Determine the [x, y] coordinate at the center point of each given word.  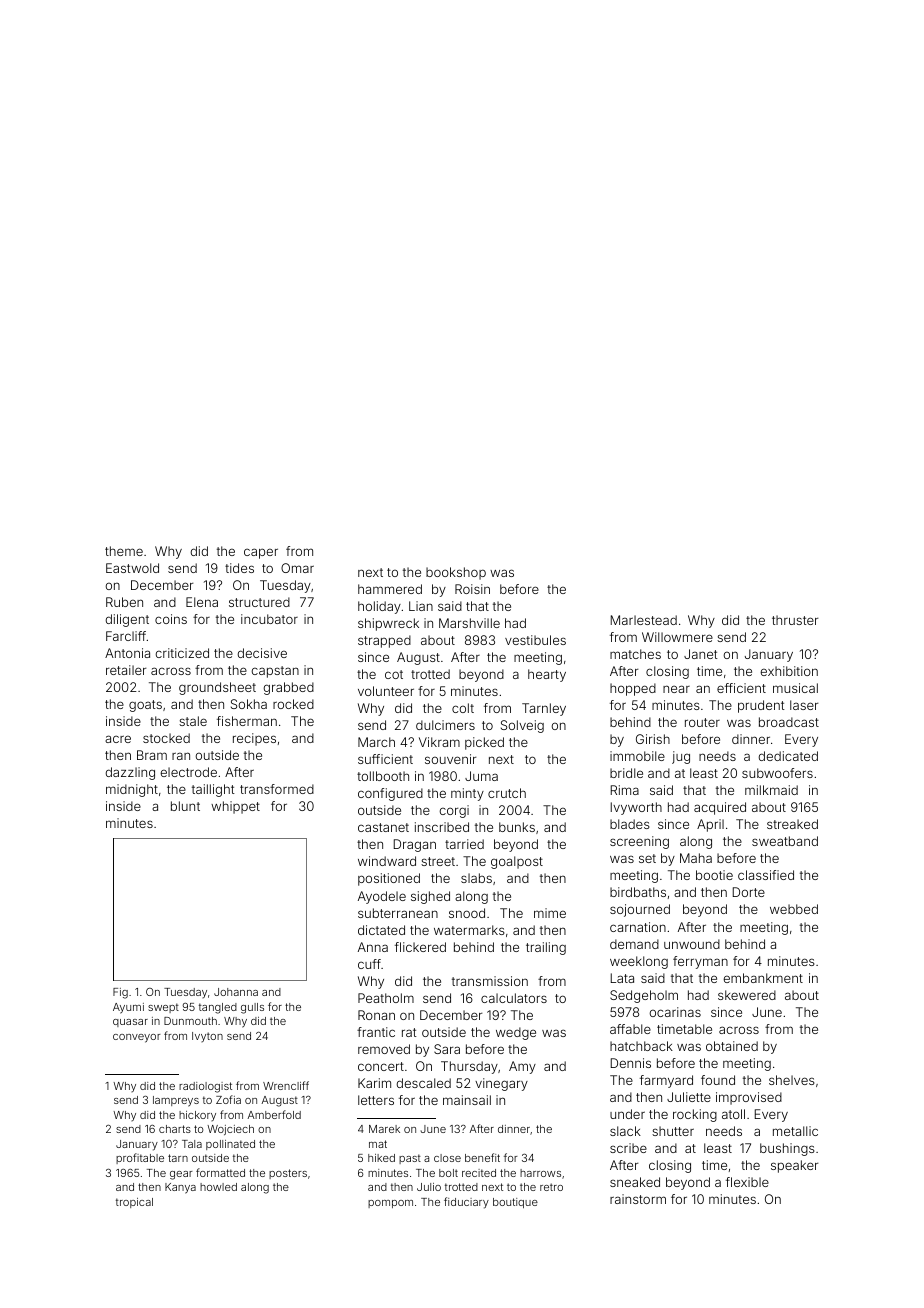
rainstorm [638, 1199]
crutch [507, 793]
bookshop [456, 573]
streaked [792, 824]
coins [171, 619]
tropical [134, 1203]
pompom [390, 1204]
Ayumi [128, 1008]
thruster [795, 620]
